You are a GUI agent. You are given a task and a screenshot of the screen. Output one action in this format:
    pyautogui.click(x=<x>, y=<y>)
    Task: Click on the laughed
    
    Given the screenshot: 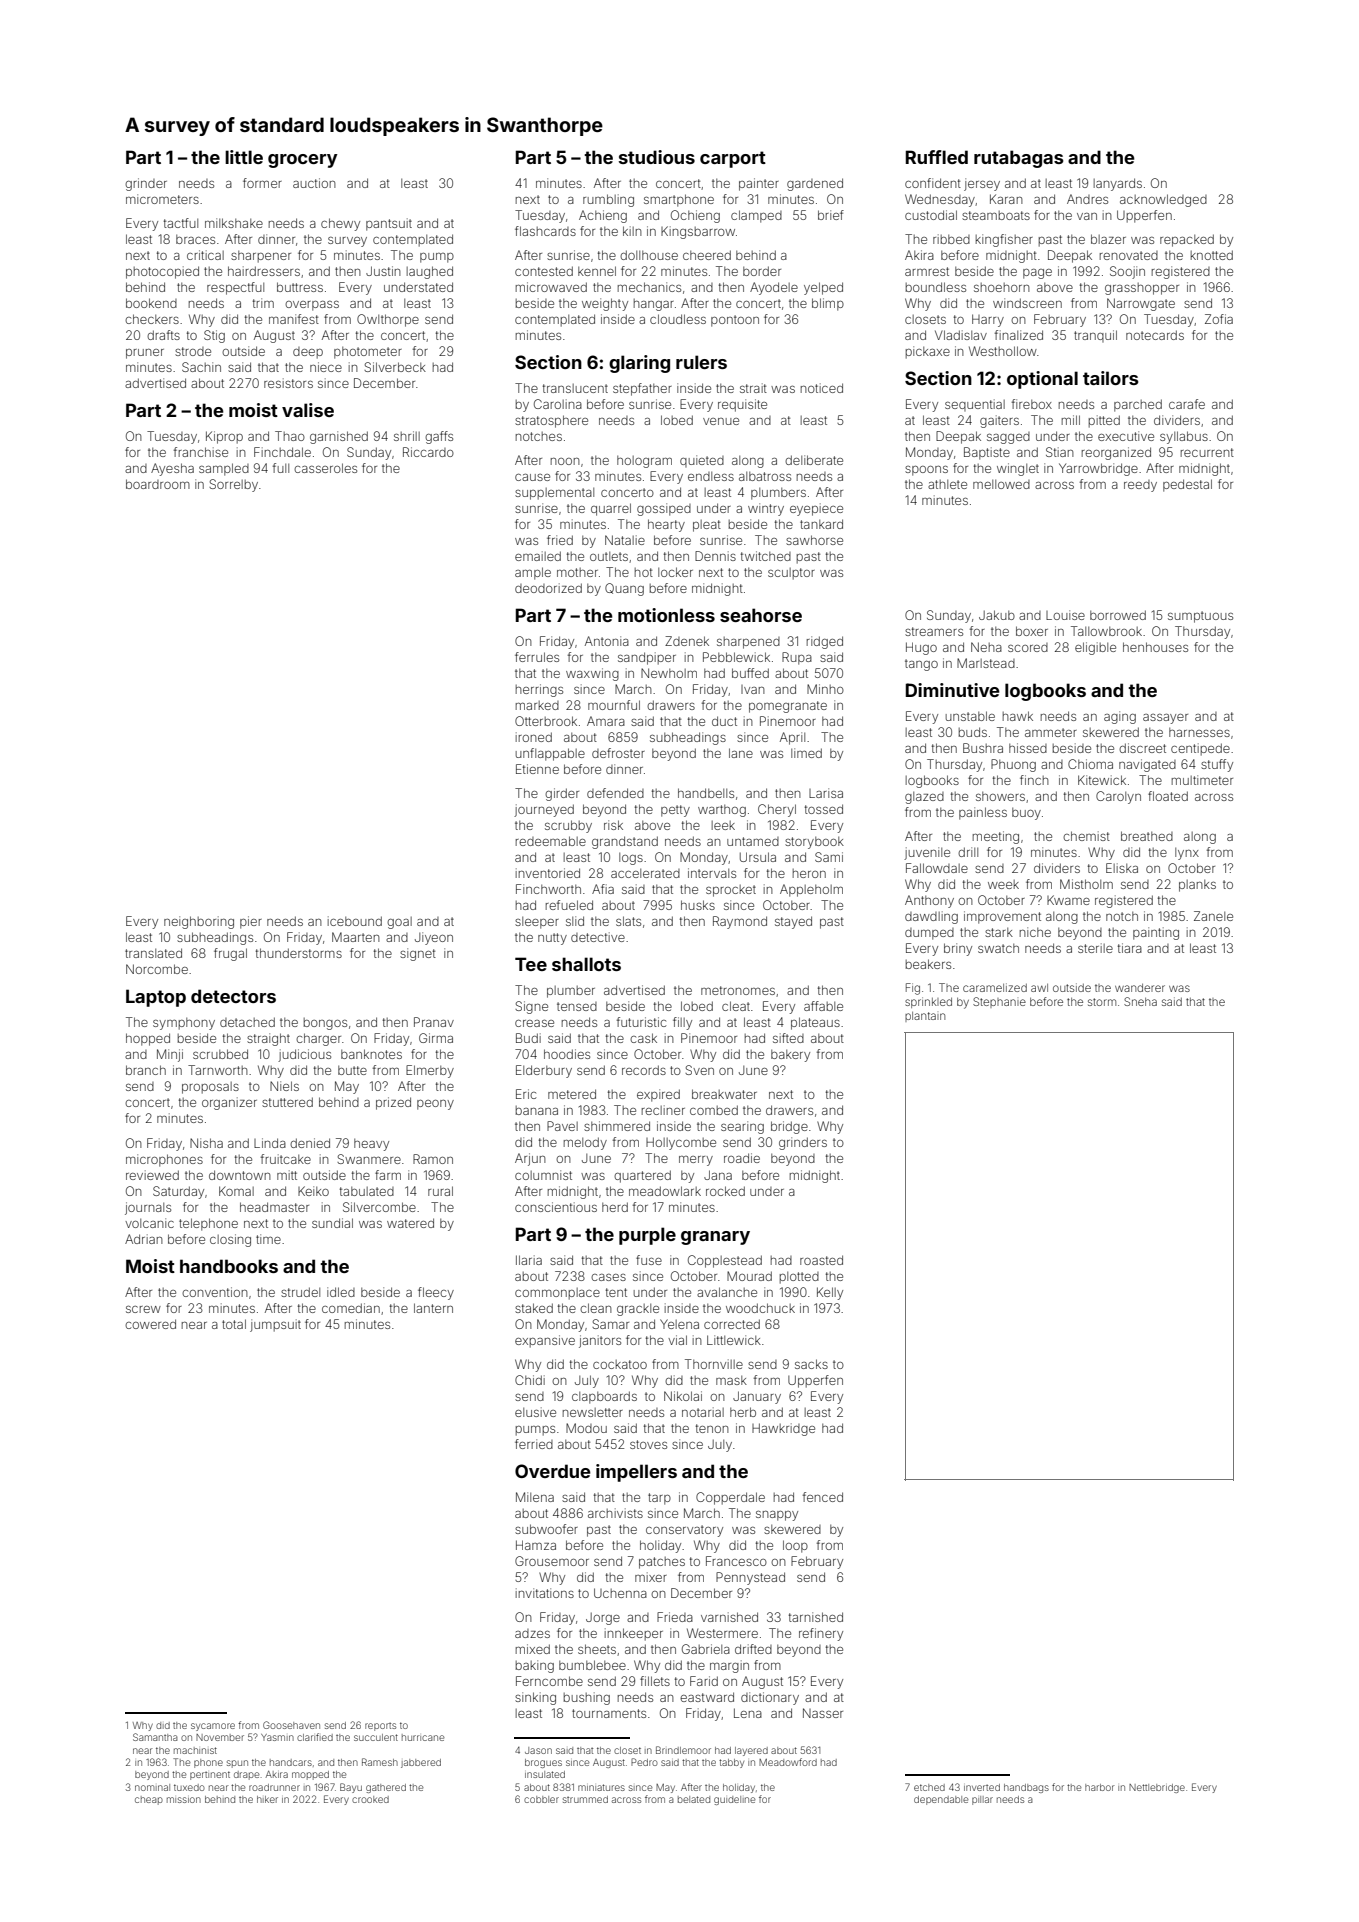 What is the action you would take?
    pyautogui.click(x=430, y=272)
